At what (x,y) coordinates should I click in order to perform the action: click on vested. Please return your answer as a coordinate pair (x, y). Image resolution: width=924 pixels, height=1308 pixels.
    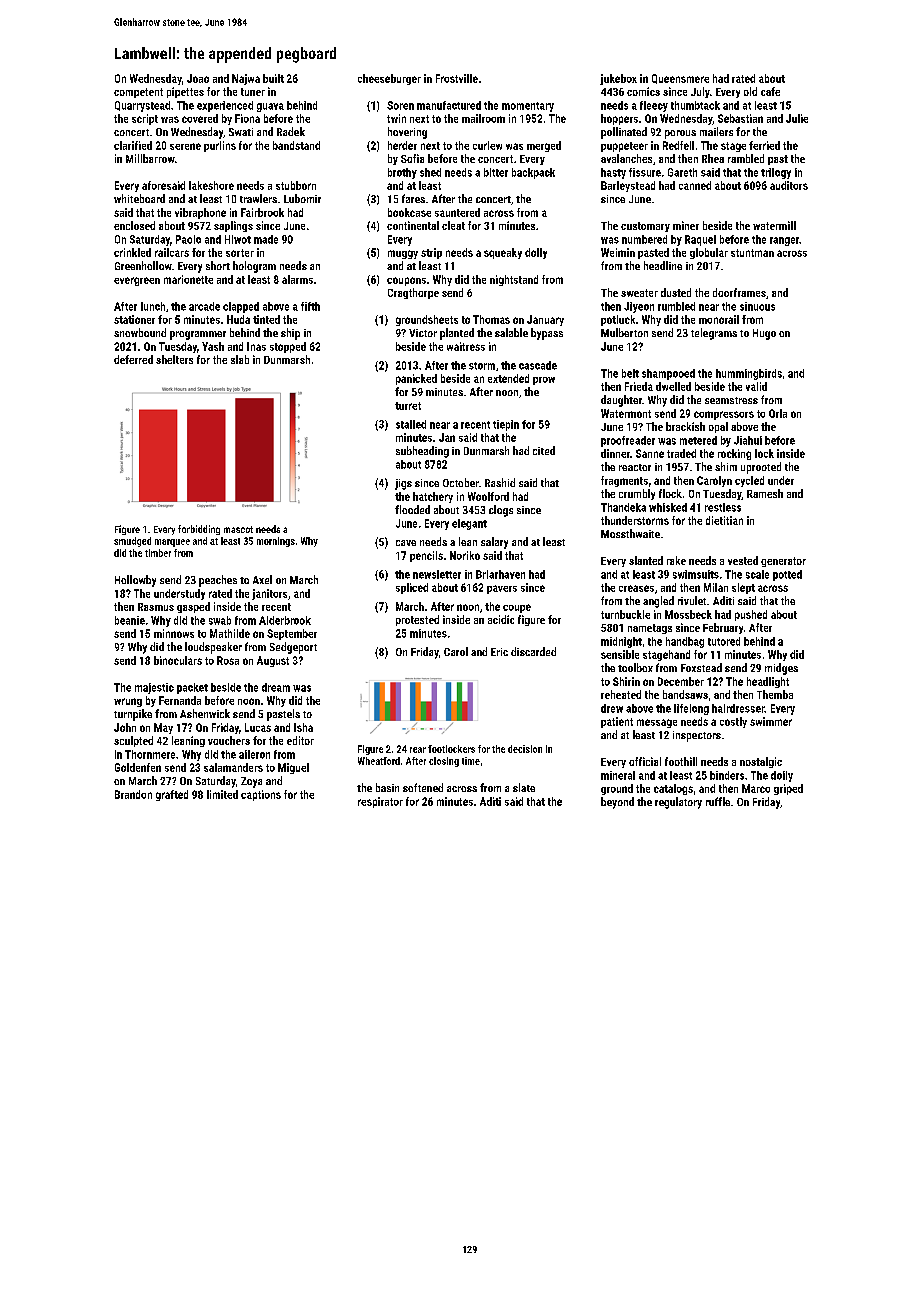
    Looking at the image, I should click on (743, 560).
